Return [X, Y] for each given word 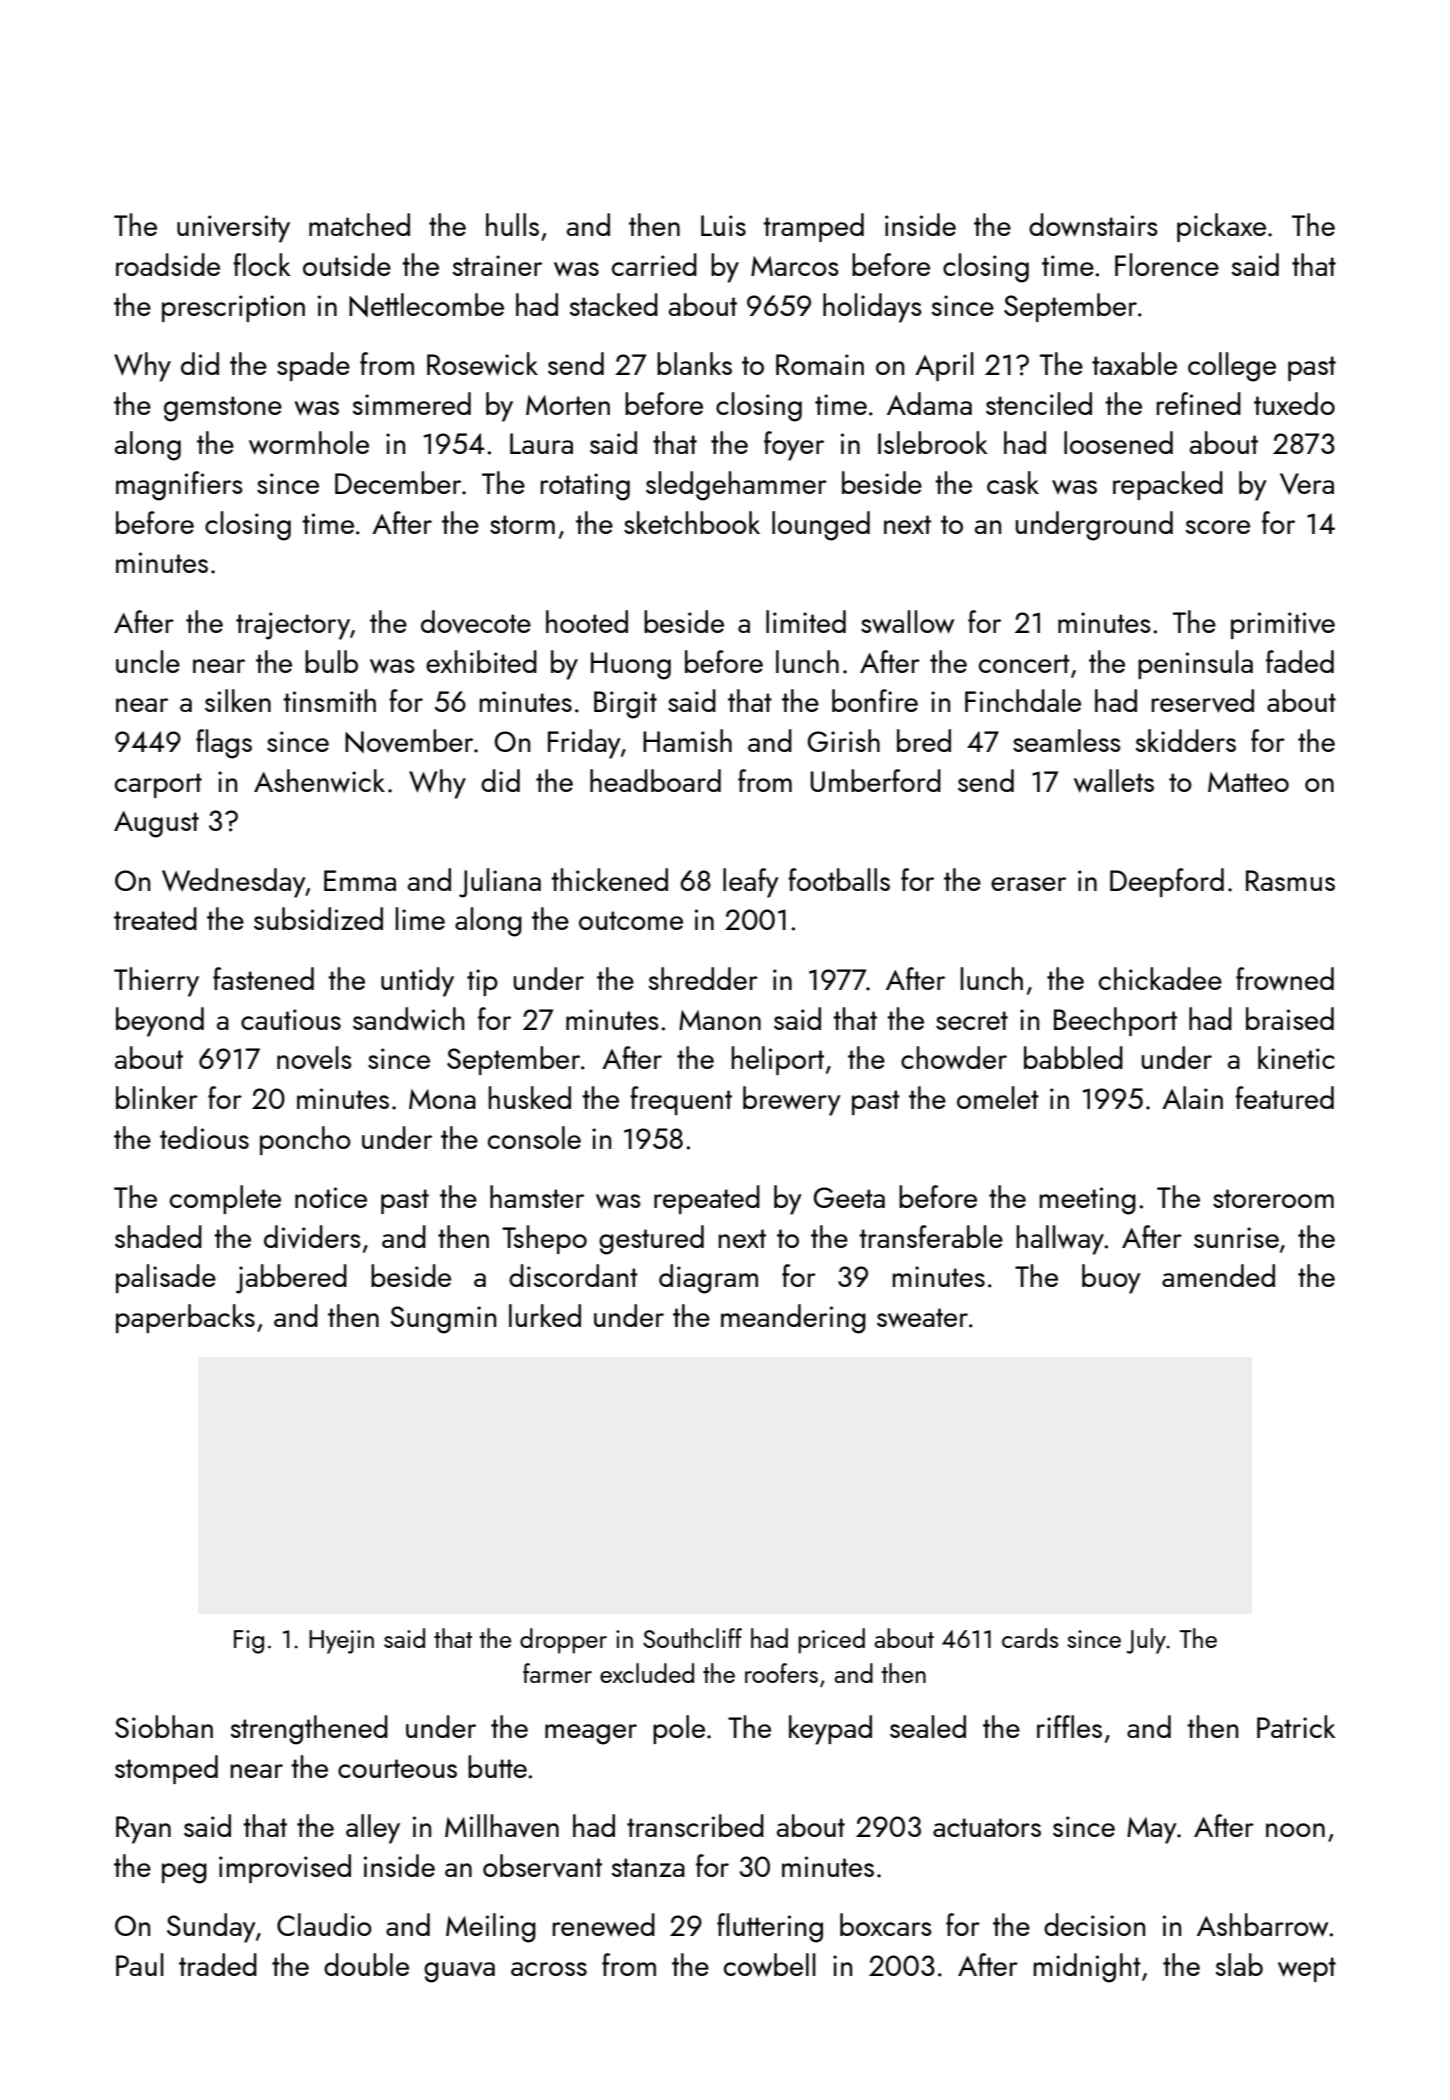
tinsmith [329, 700]
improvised [285, 1868]
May [1152, 1830]
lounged [821, 526]
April [944, 366]
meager [591, 1734]
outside [347, 264]
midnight [1087, 1968]
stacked [613, 304]
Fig [249, 1642]
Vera [1307, 484]
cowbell [770, 1965]
